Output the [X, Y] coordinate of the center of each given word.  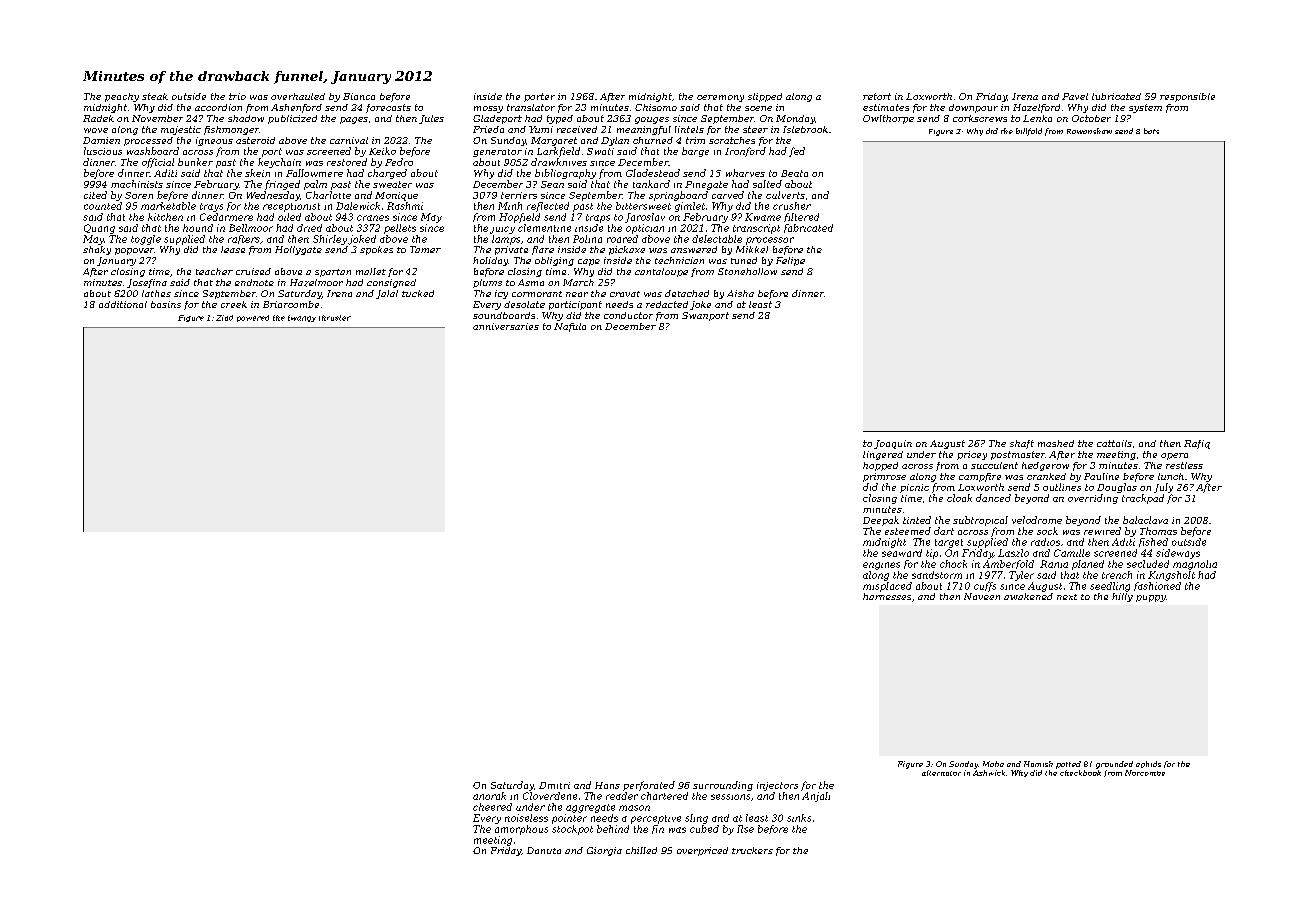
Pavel [1075, 96]
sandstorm [937, 575]
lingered [883, 455]
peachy [122, 97]
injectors [777, 786]
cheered [492, 807]
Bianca [359, 96]
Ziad [224, 318]
